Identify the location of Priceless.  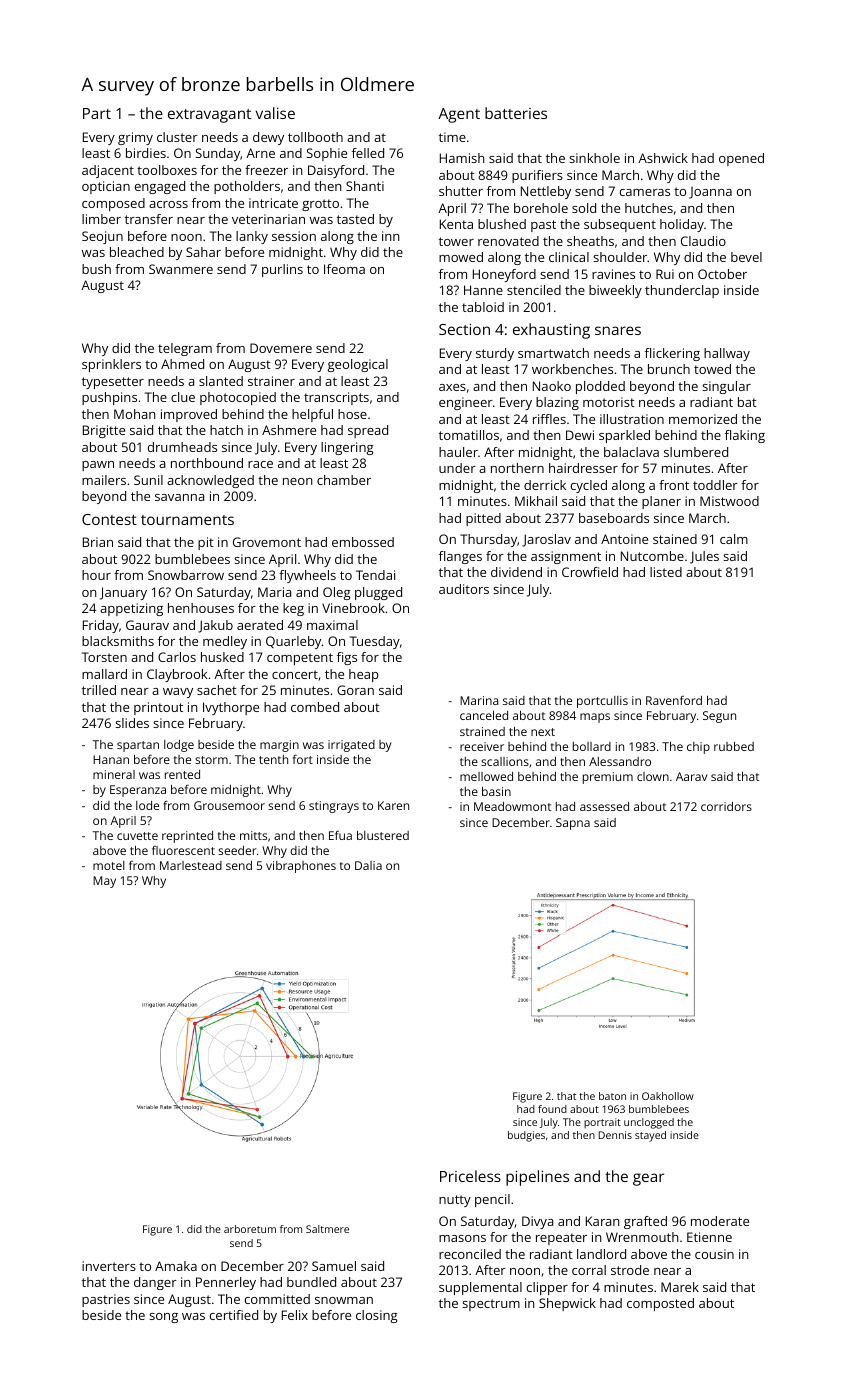
(470, 1176).
